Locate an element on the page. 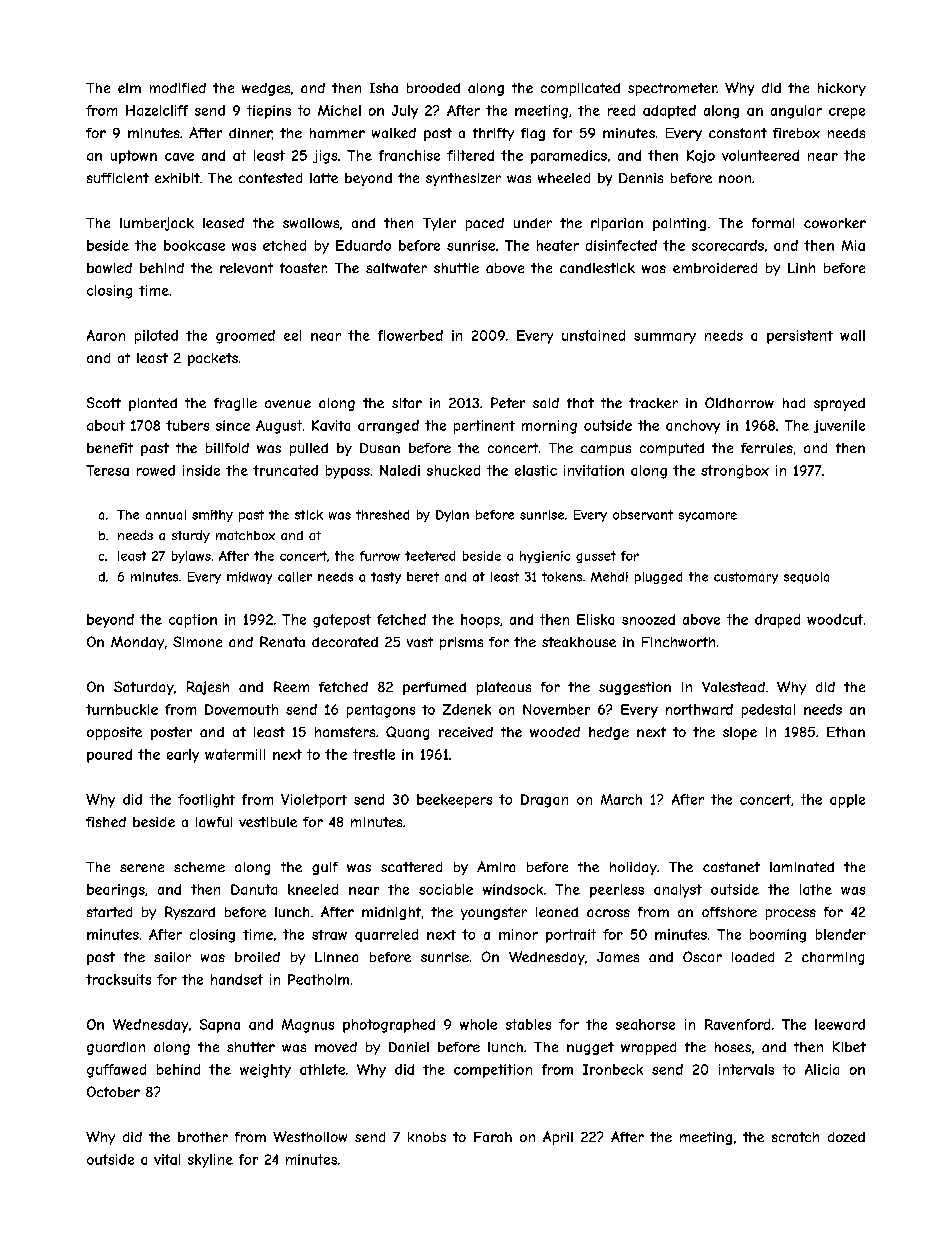 Image resolution: width=952 pixels, height=1233 pixels. Ethan is located at coordinates (846, 732).
